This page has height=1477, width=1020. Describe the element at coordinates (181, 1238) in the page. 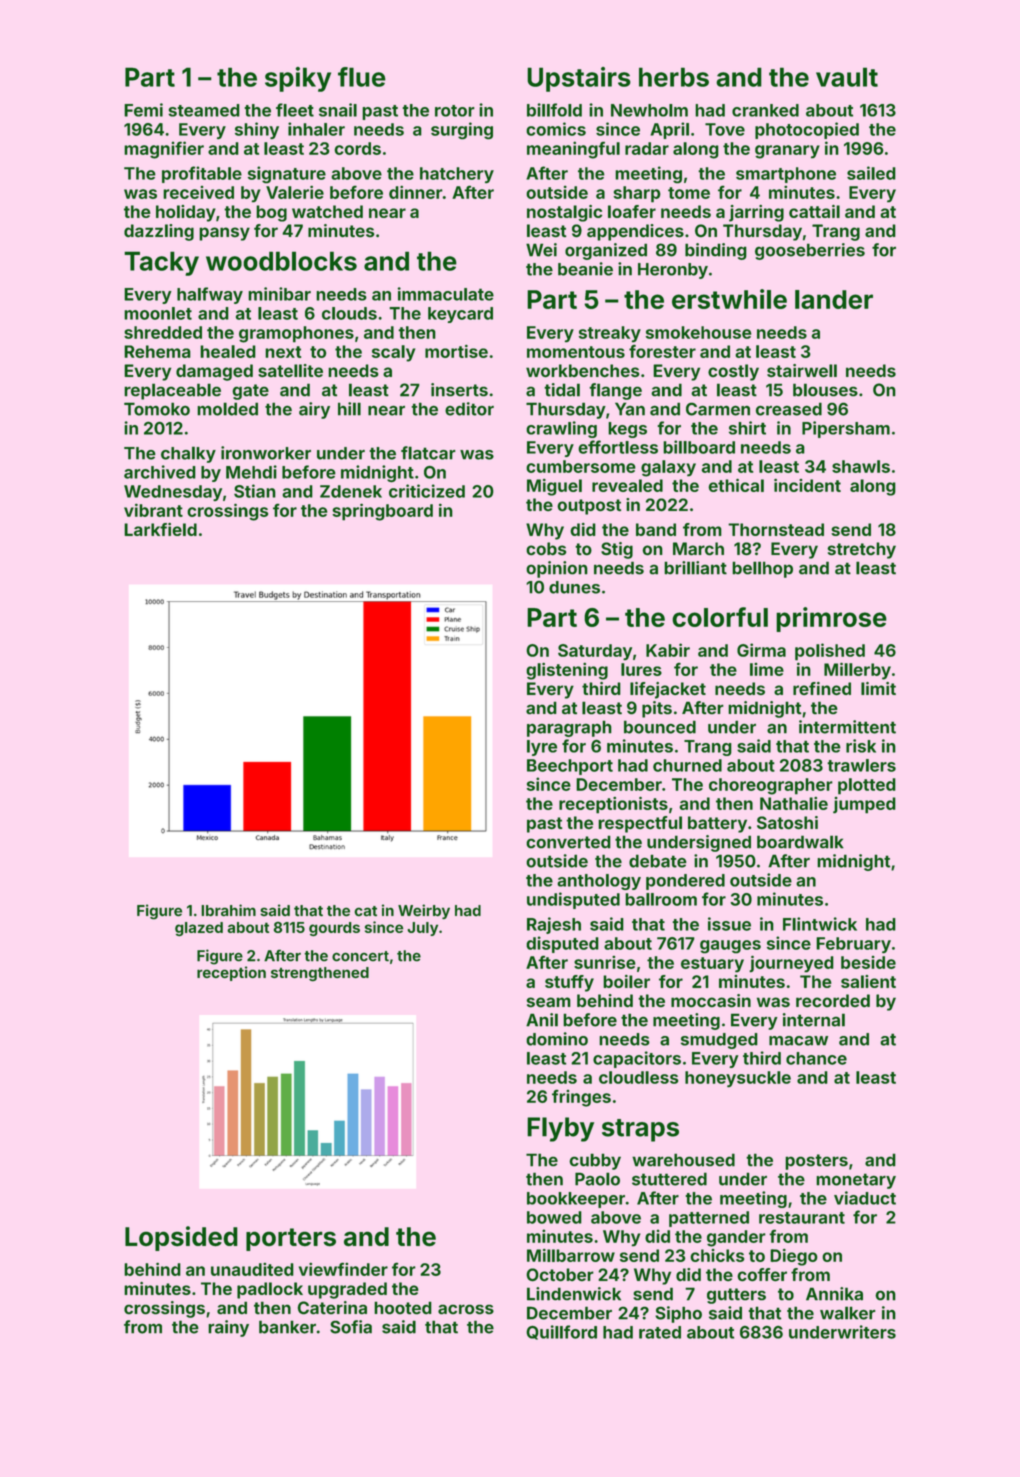

I see `Lopsided` at that location.
